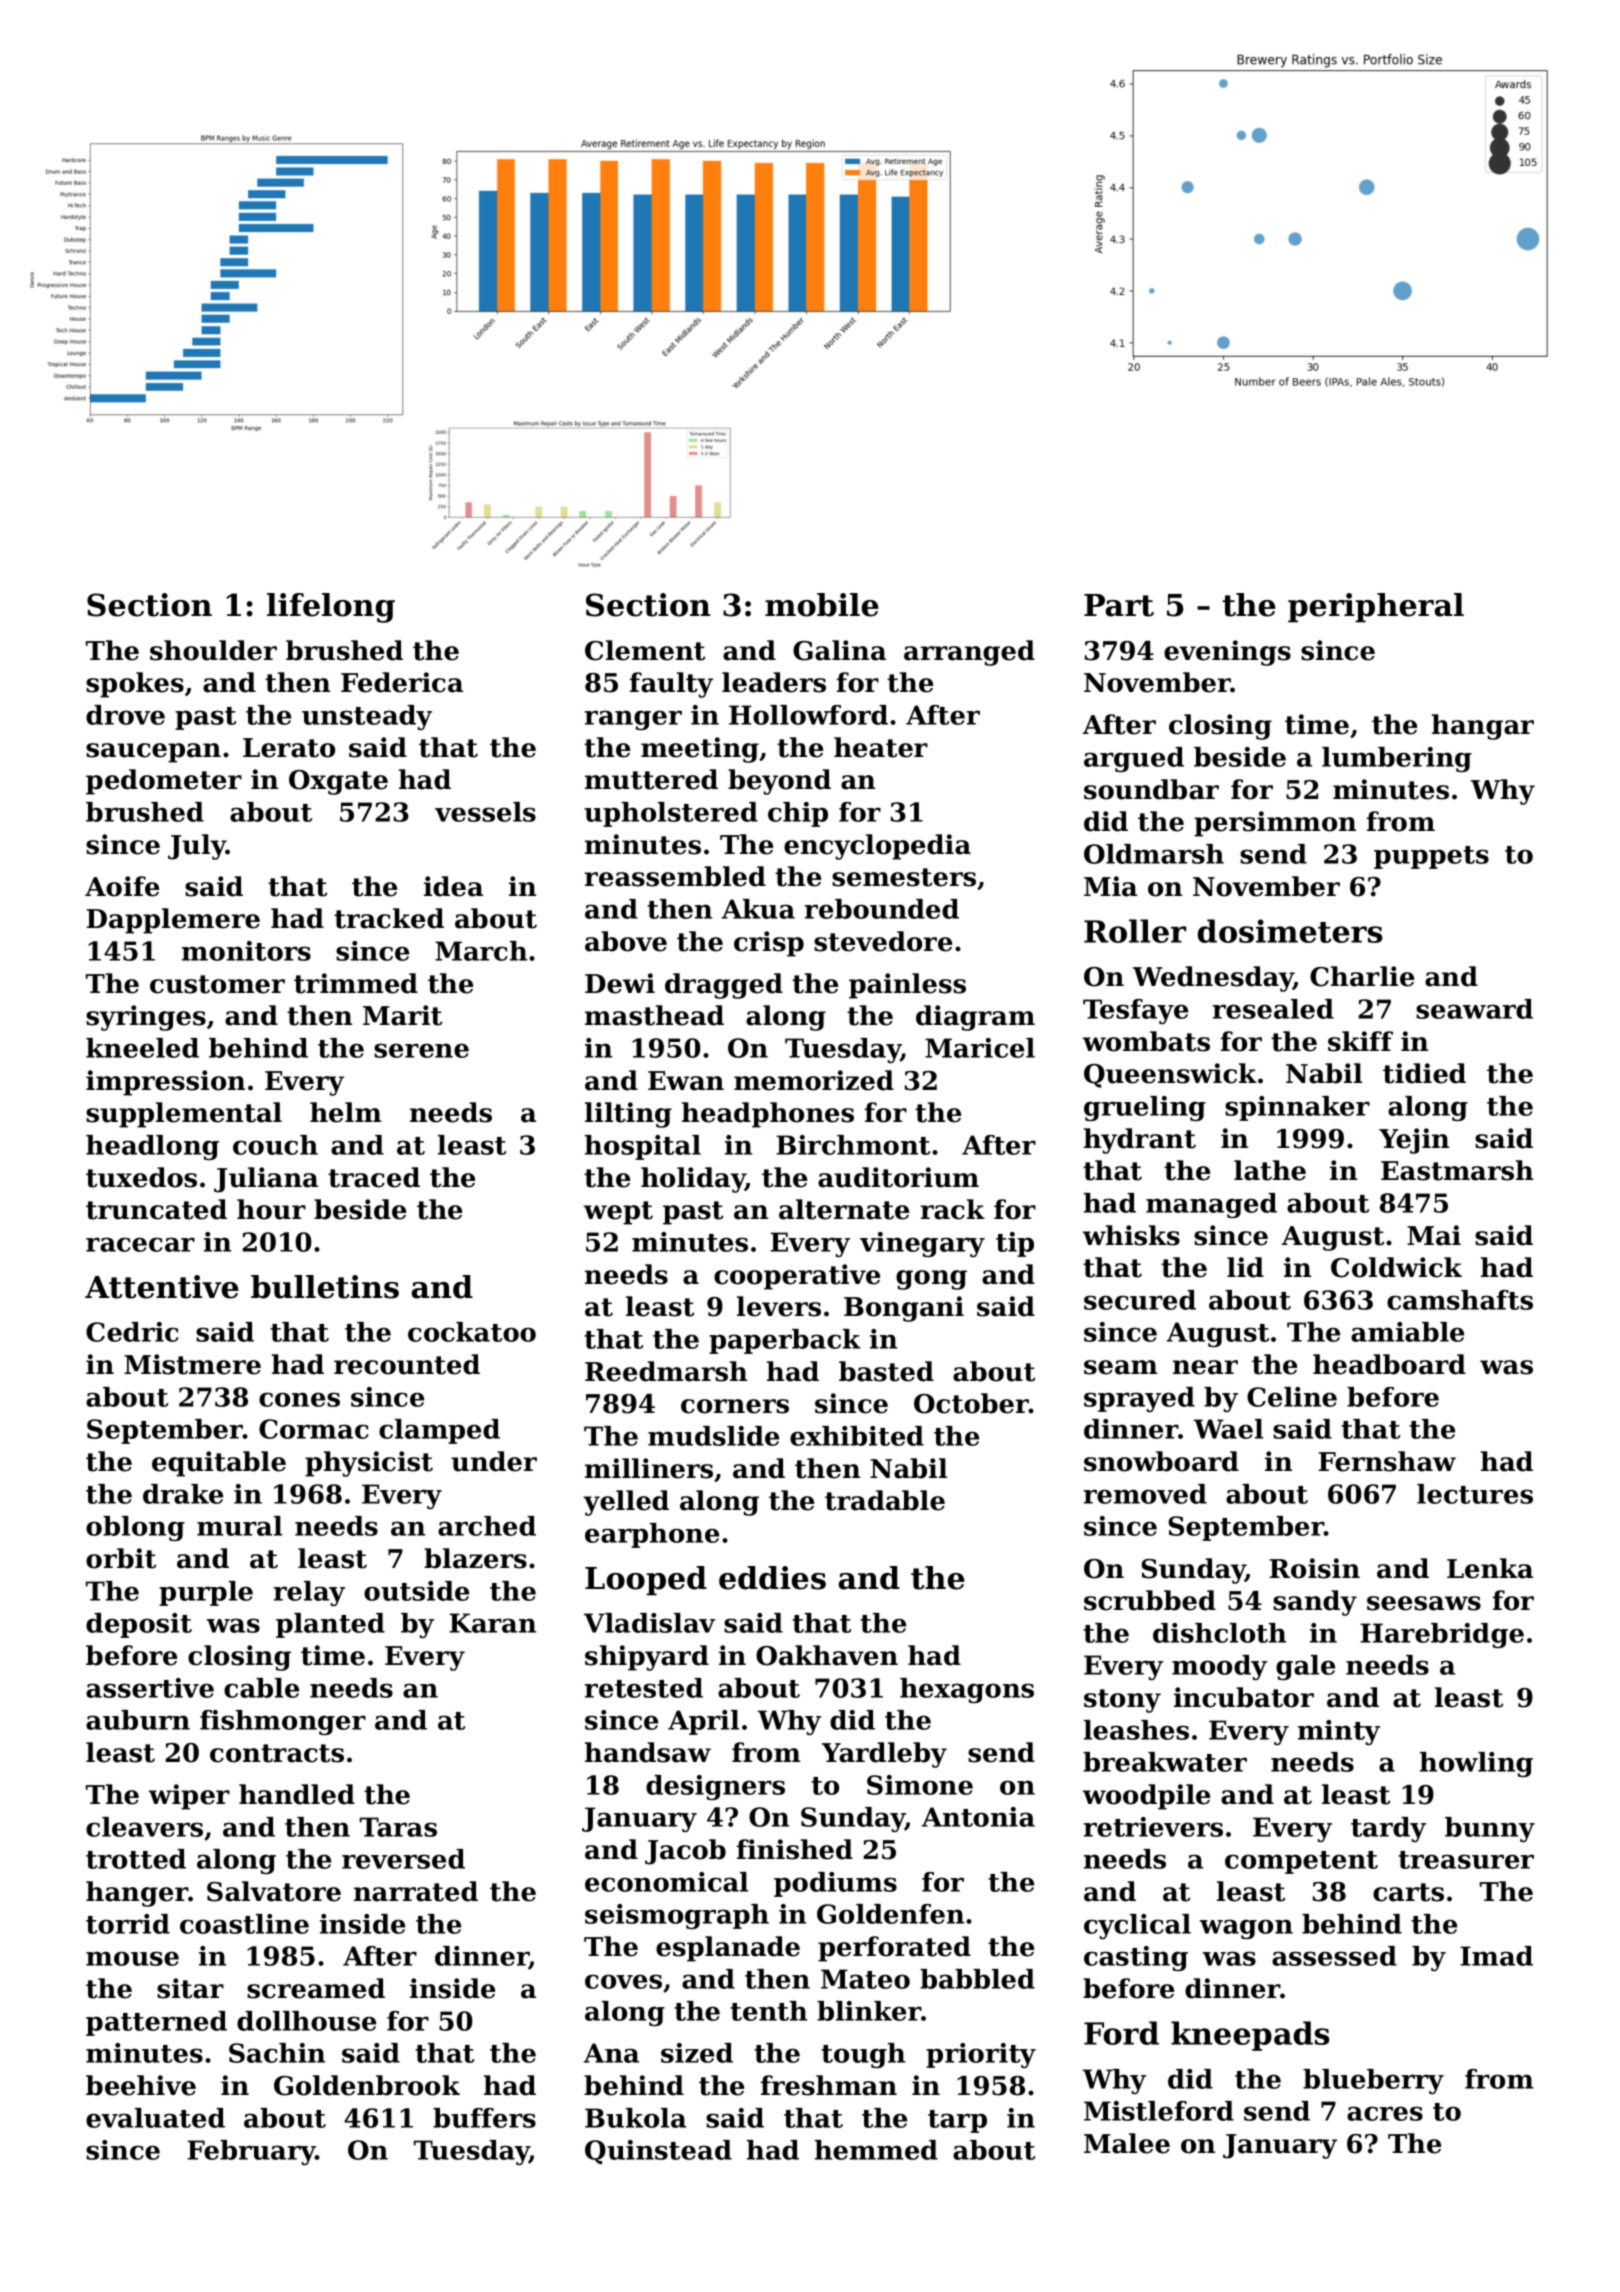 The width and height of the screenshot is (1620, 2292). Describe the element at coordinates (155, 2118) in the screenshot. I see `evaluated` at that location.
